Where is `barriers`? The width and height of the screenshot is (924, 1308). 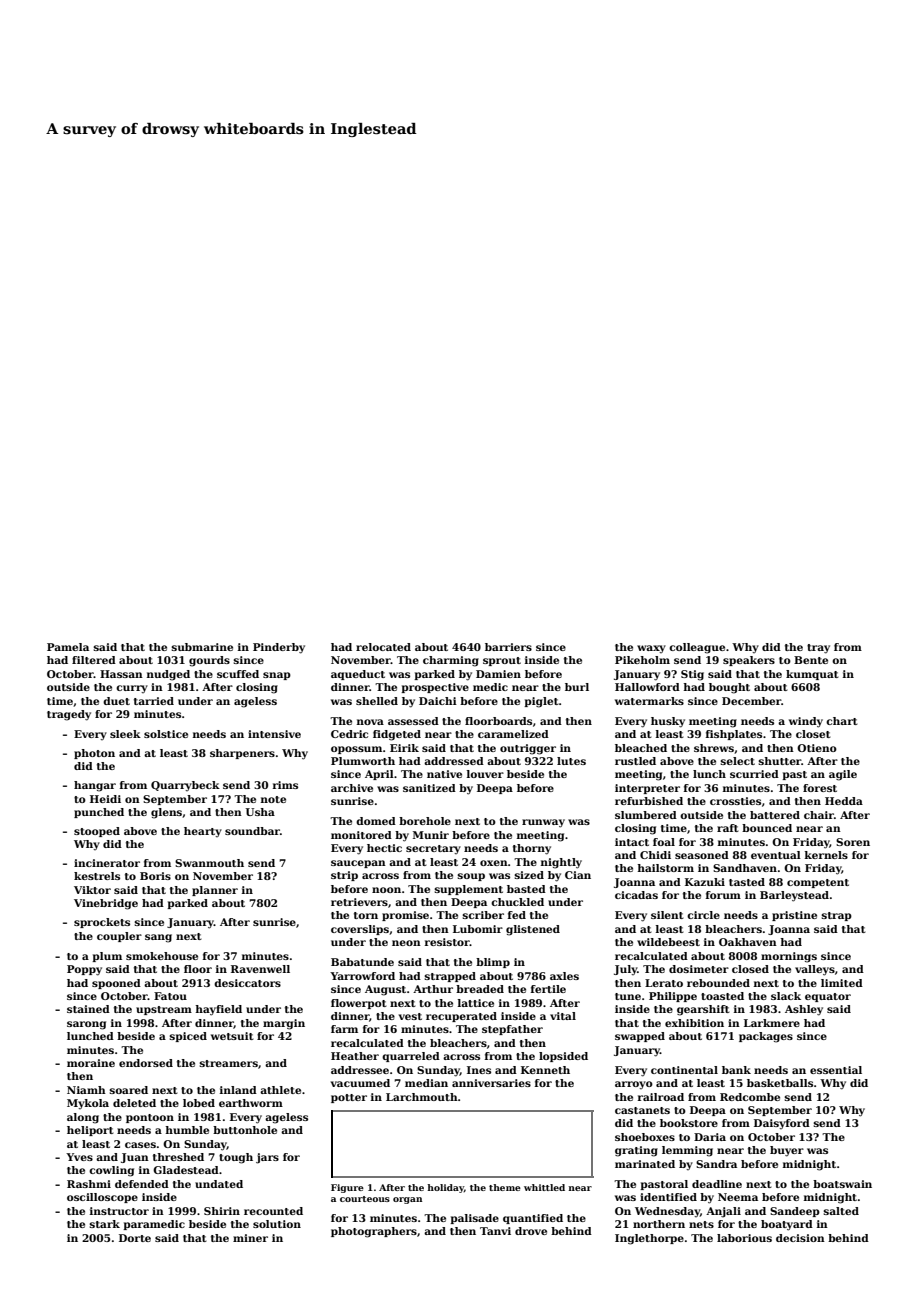 barriers is located at coordinates (508, 647).
